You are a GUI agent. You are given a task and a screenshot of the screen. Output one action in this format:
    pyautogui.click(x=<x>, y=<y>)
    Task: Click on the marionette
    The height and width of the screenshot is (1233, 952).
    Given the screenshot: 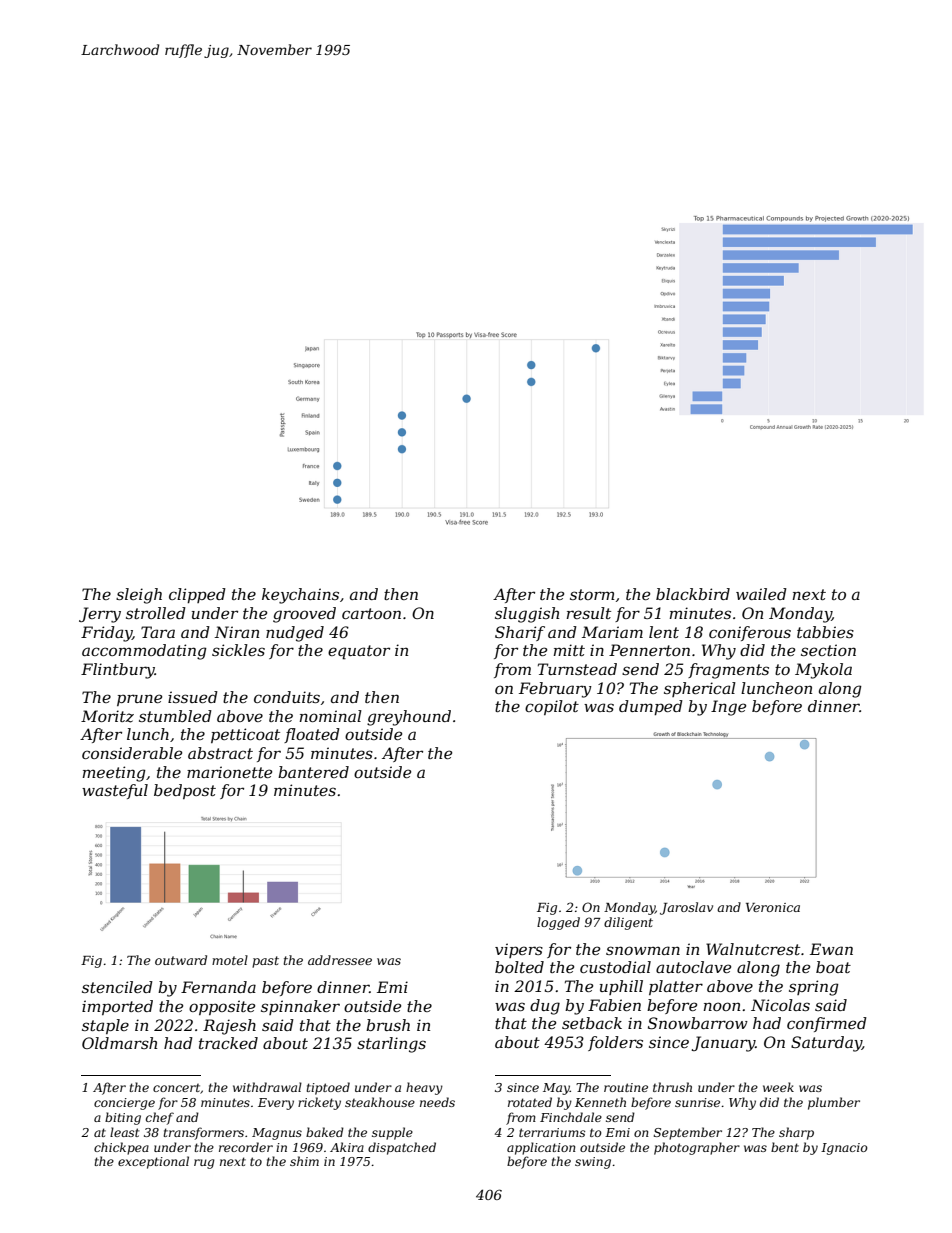 What is the action you would take?
    pyautogui.click(x=229, y=772)
